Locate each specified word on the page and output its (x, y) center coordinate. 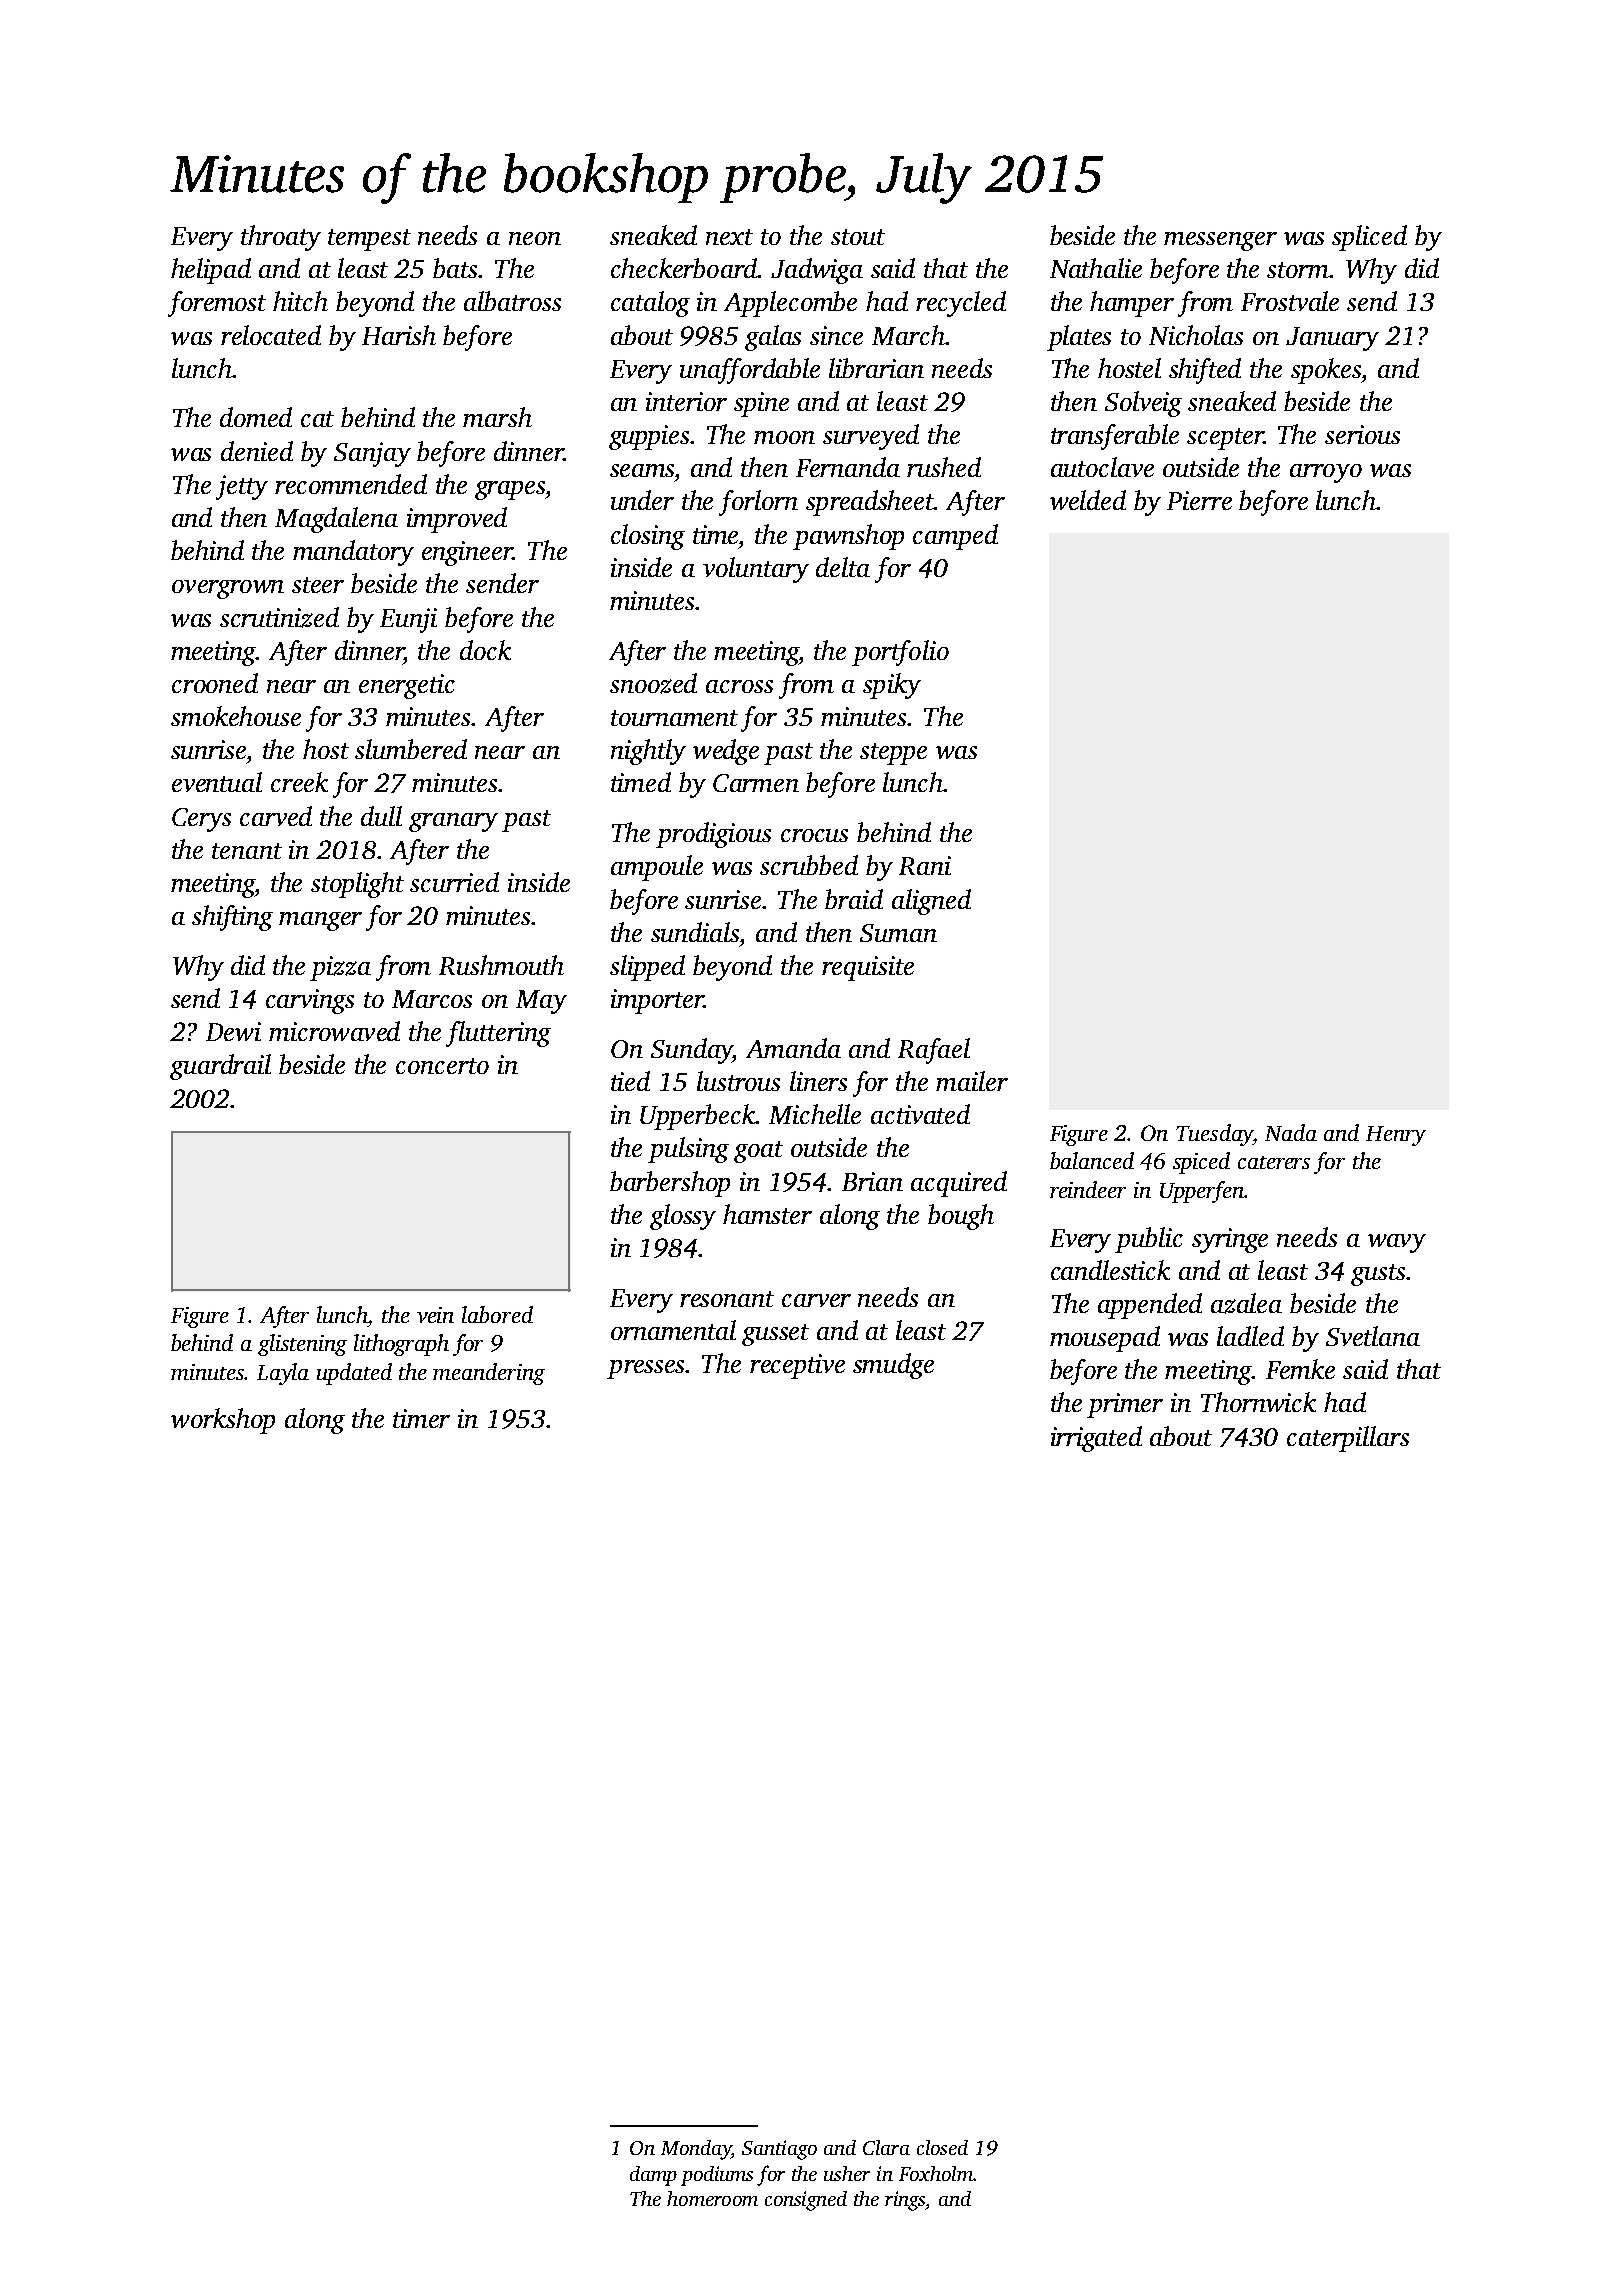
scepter (1225, 439)
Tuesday (1214, 1135)
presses (646, 1369)
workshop (223, 1421)
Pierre (1199, 500)
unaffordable (750, 371)
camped (955, 537)
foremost (217, 304)
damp (653, 2176)
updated (354, 1374)
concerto (442, 1066)
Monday (696, 2150)
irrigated (1096, 1439)
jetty (242, 487)
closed (942, 2147)
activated (920, 1114)
